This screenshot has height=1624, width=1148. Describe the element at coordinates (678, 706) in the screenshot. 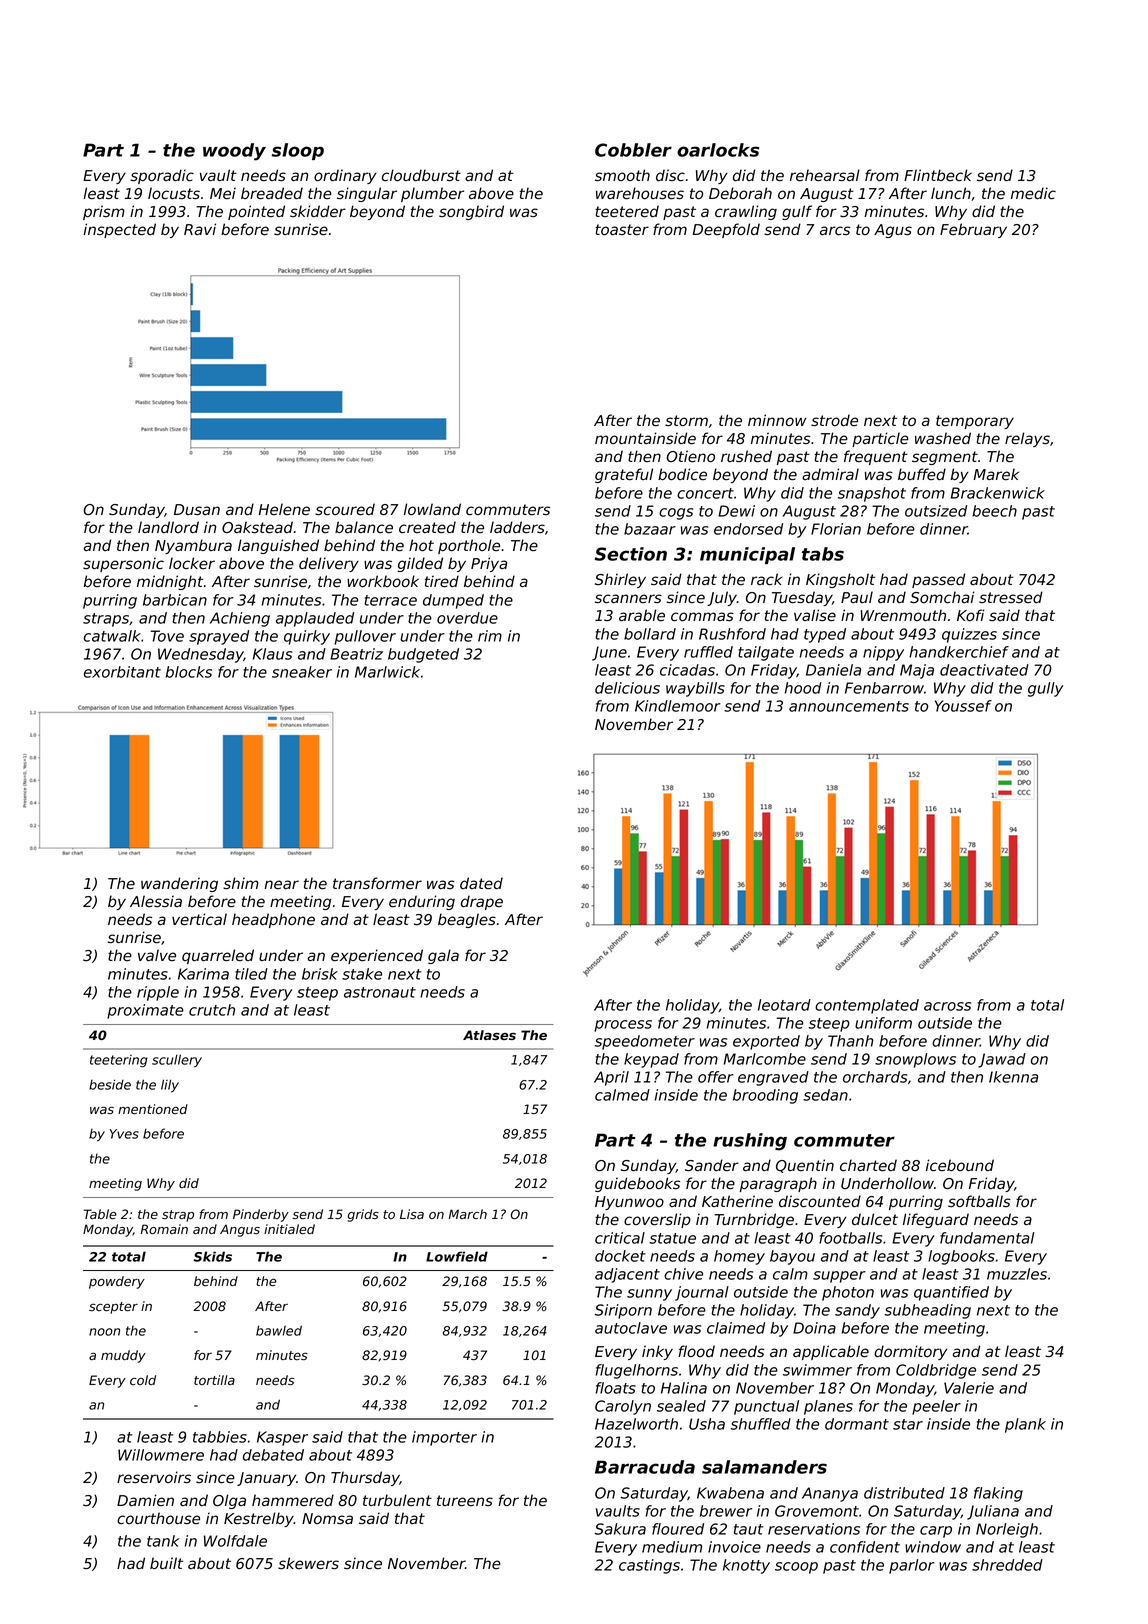

I see `Kindlemoor` at that location.
